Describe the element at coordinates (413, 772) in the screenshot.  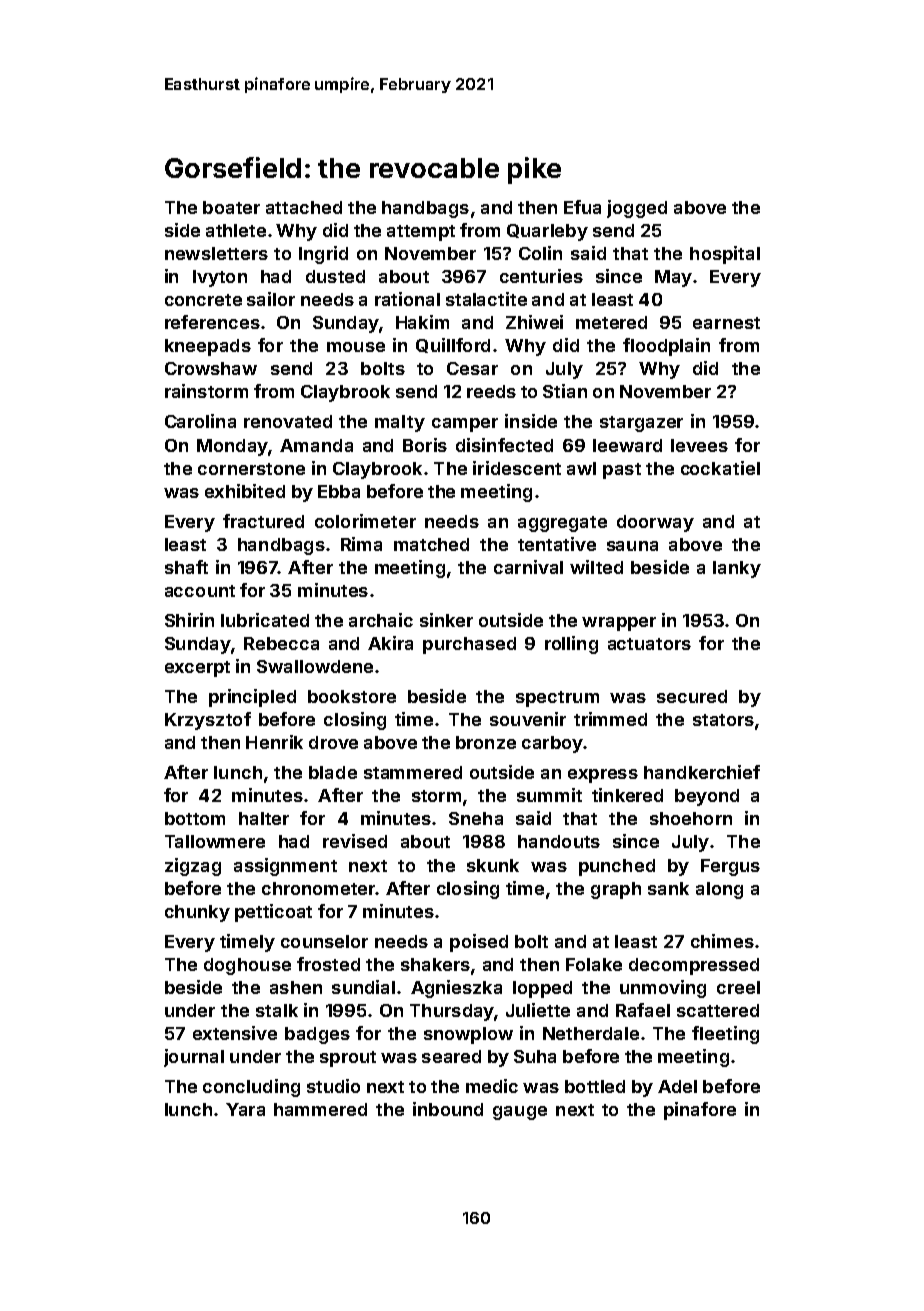
I see `stammered` at that location.
